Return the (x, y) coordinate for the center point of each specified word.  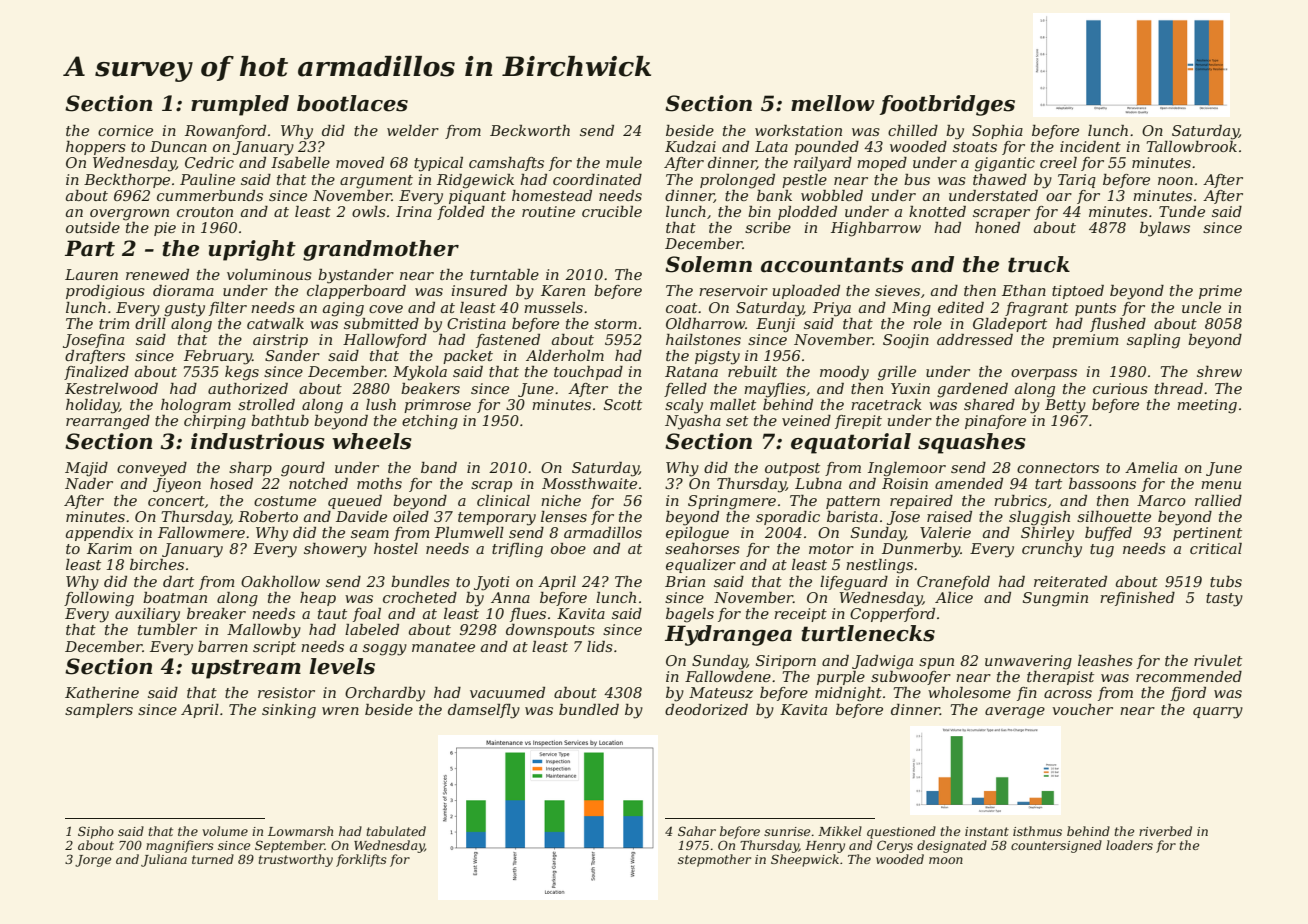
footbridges (947, 105)
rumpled (240, 105)
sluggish (1039, 518)
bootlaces (352, 103)
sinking (289, 711)
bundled (589, 709)
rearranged (108, 422)
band (439, 467)
